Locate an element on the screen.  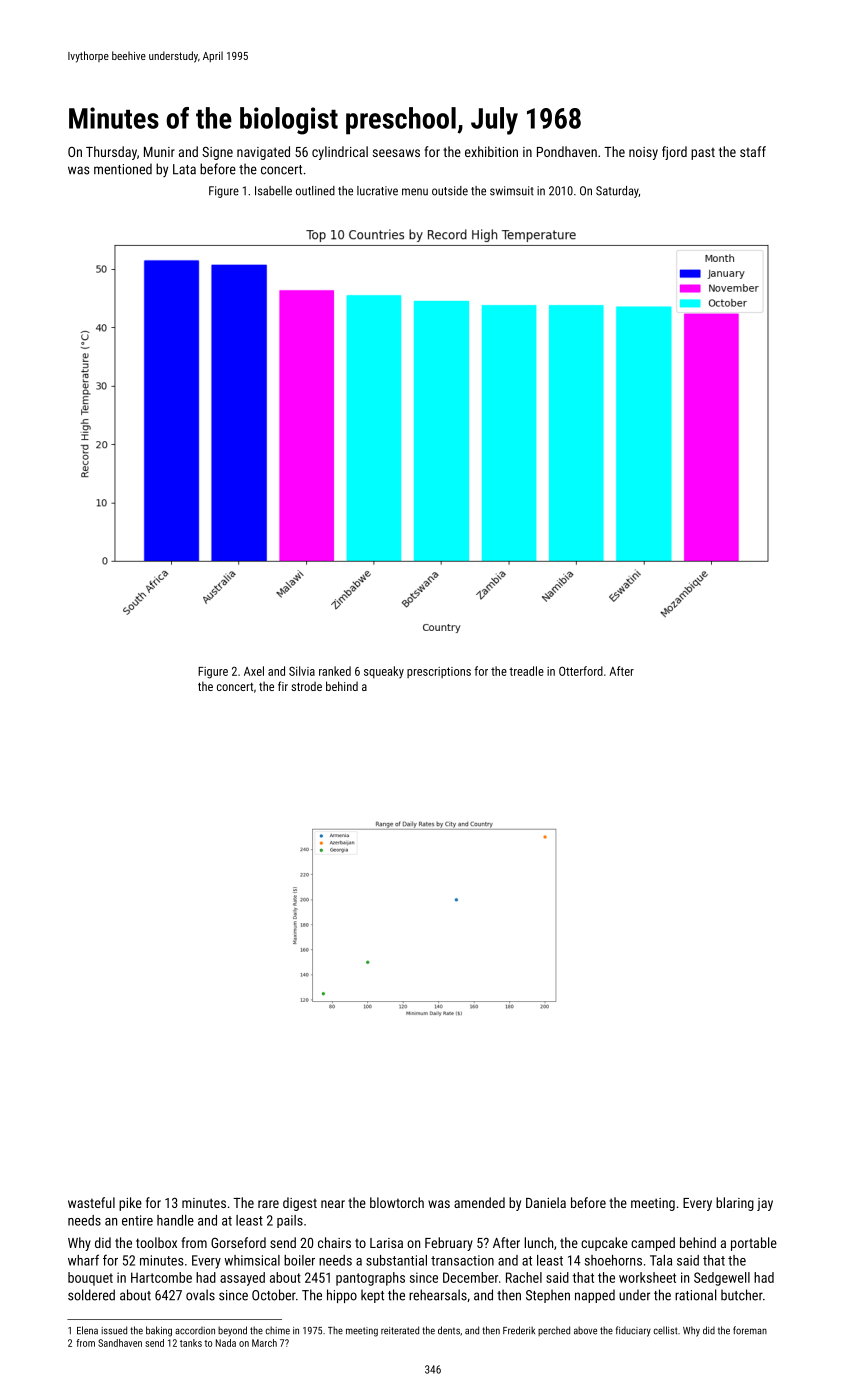
squeaky is located at coordinates (384, 672).
